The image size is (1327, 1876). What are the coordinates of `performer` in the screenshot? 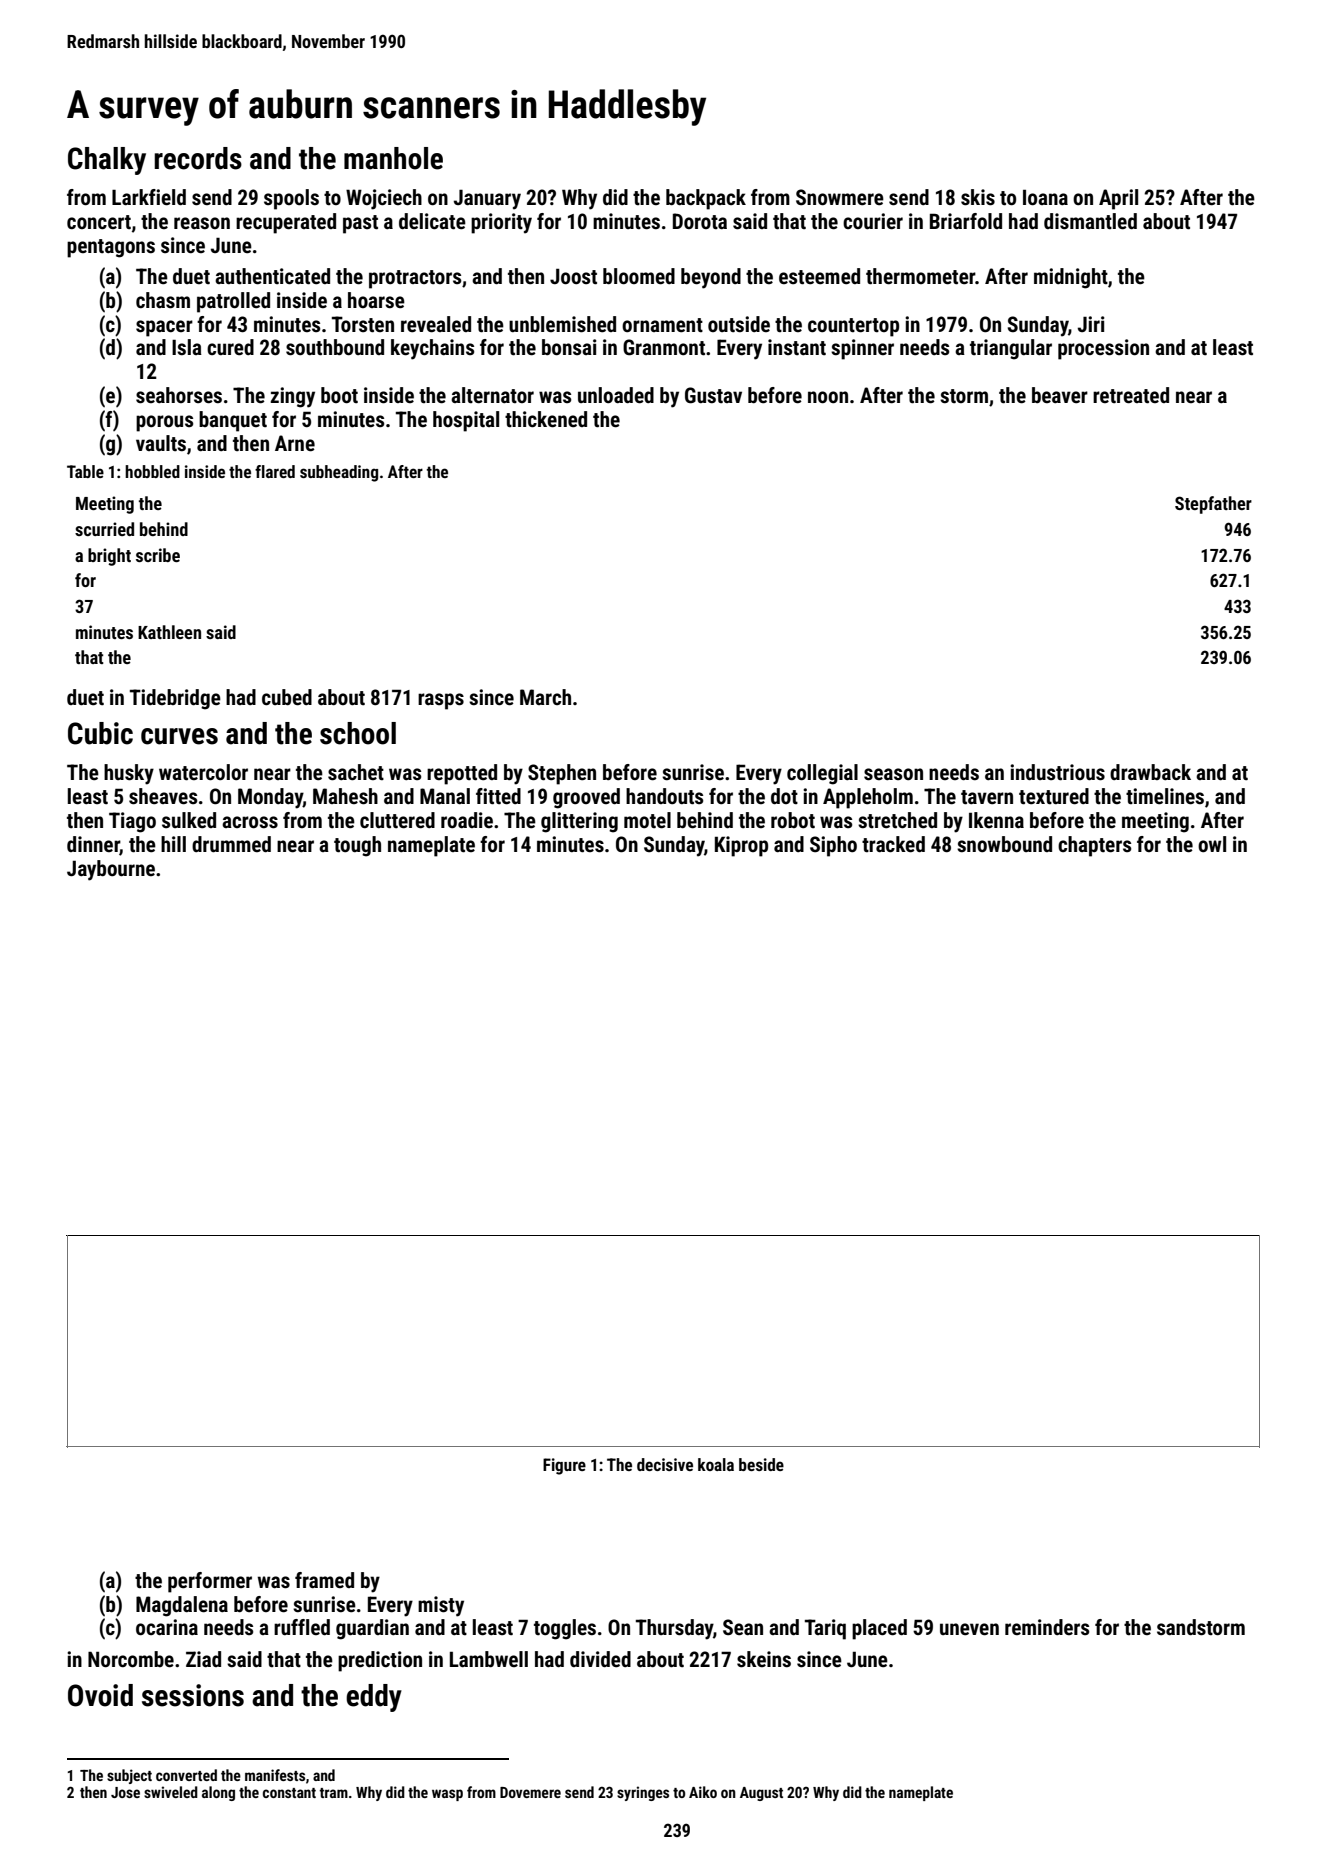 It's located at (210, 1582).
